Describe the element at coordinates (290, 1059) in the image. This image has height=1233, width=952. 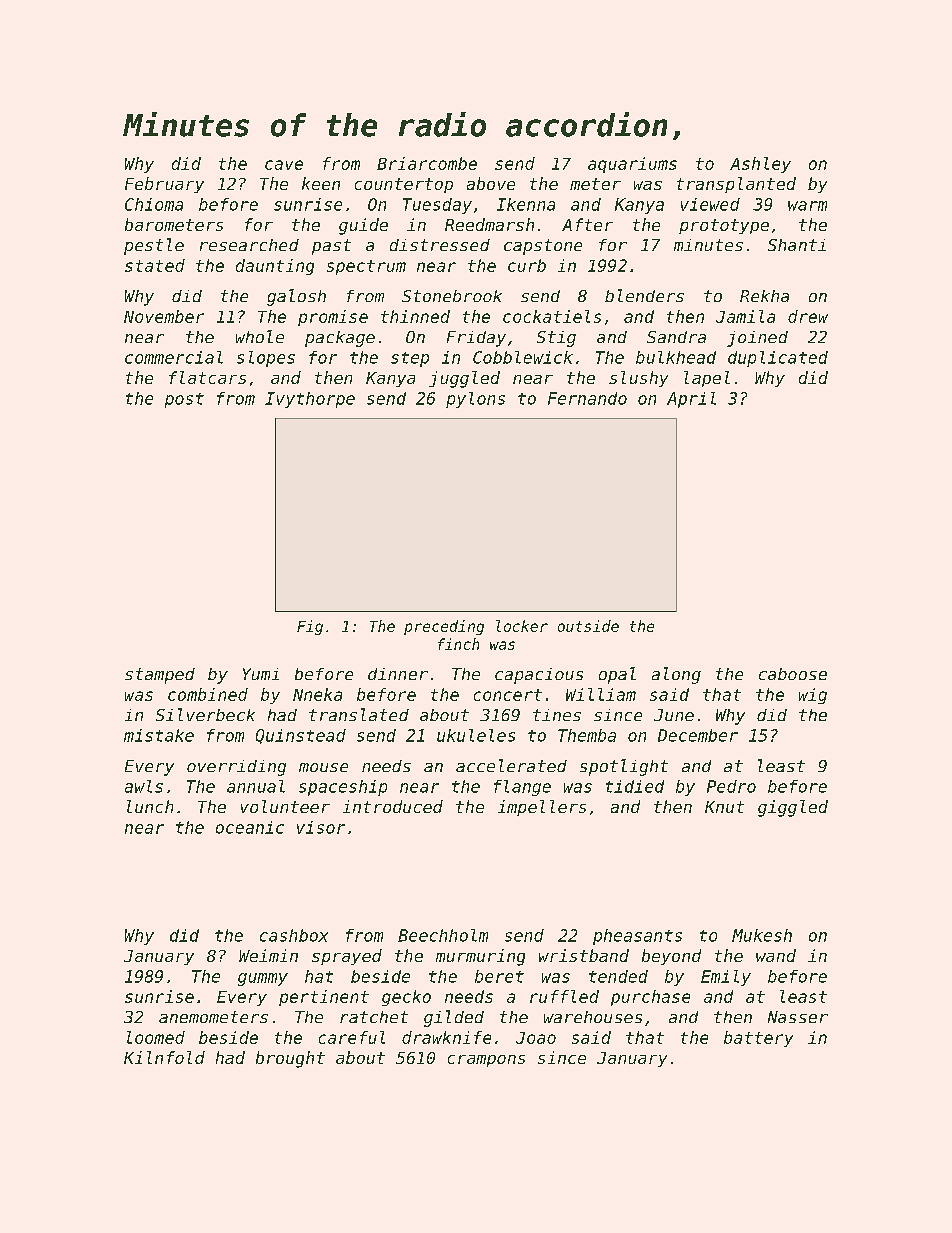
I see `brought` at that location.
